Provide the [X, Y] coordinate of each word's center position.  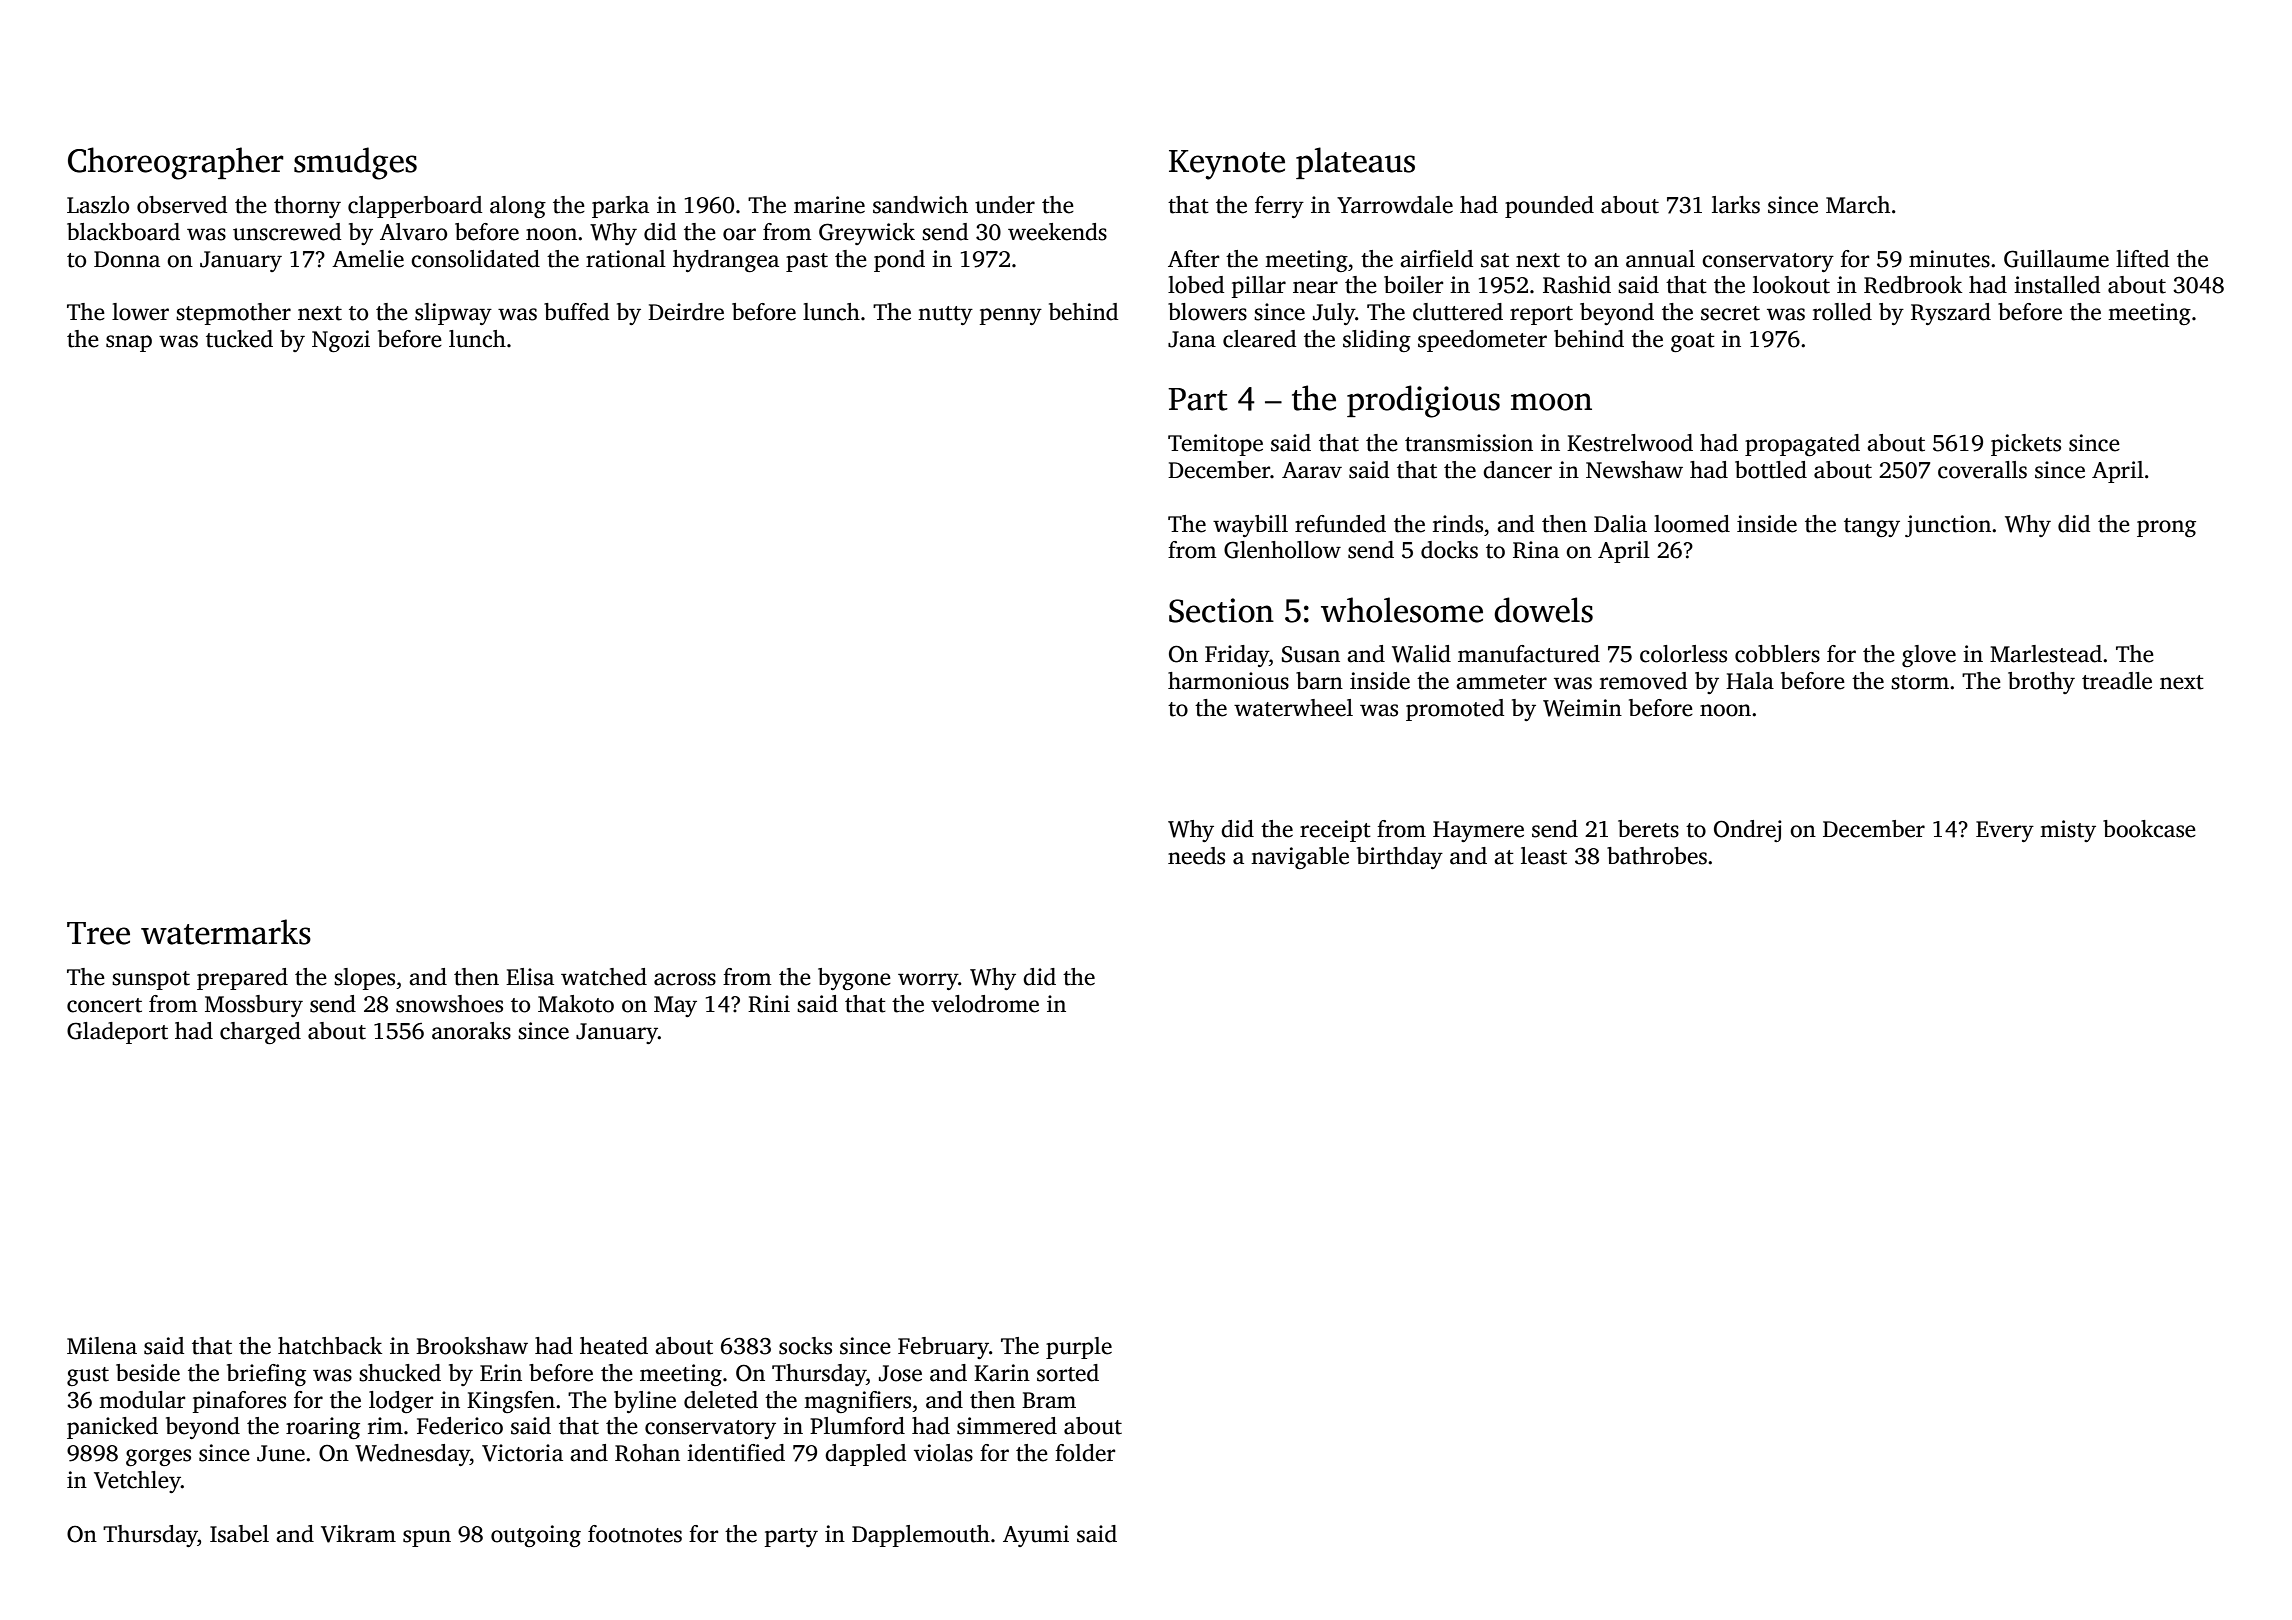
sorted [1068, 1373]
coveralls [1982, 470]
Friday [1237, 656]
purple [1079, 1348]
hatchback [330, 1346]
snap [129, 343]
